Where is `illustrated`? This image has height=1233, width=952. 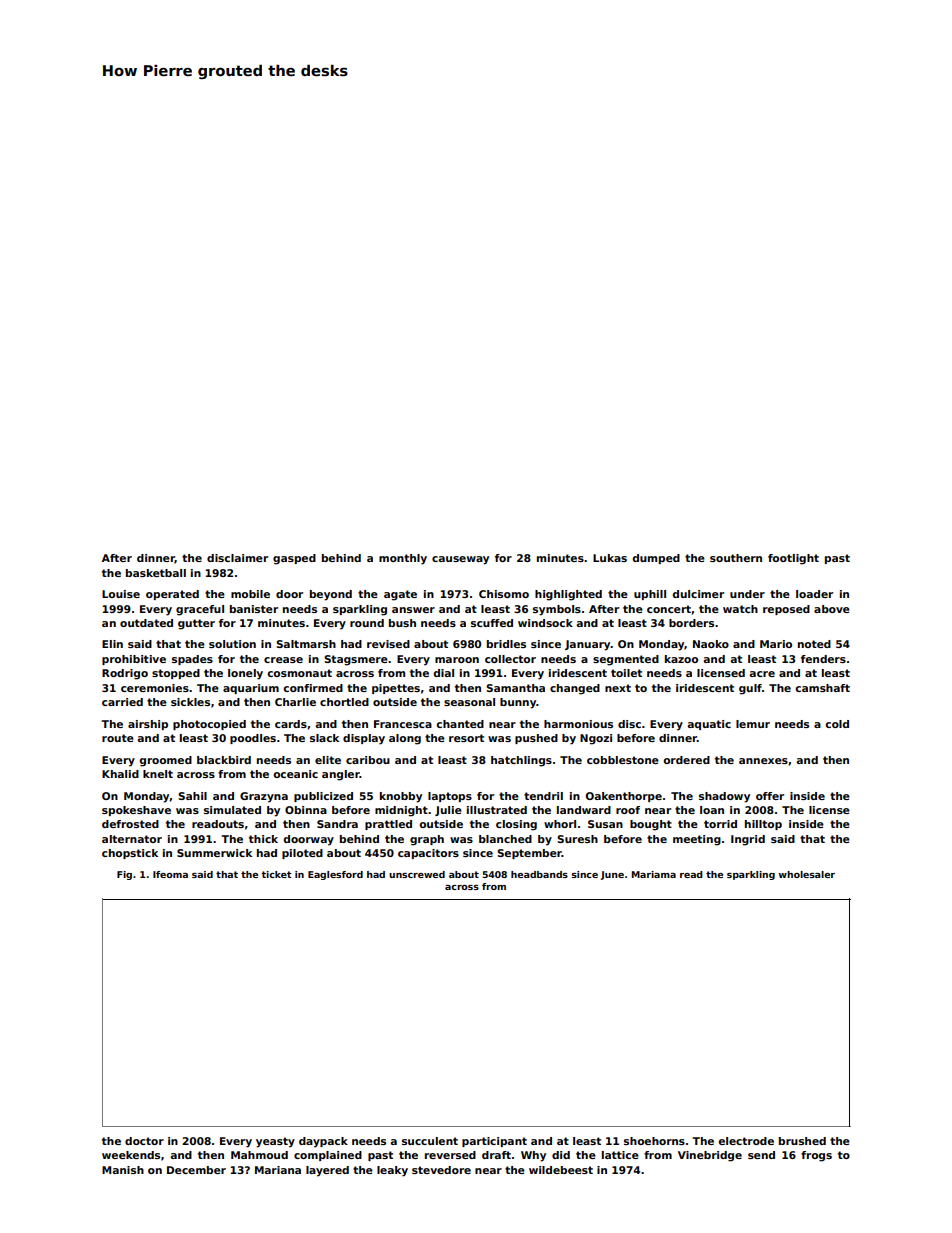 illustrated is located at coordinates (497, 810).
